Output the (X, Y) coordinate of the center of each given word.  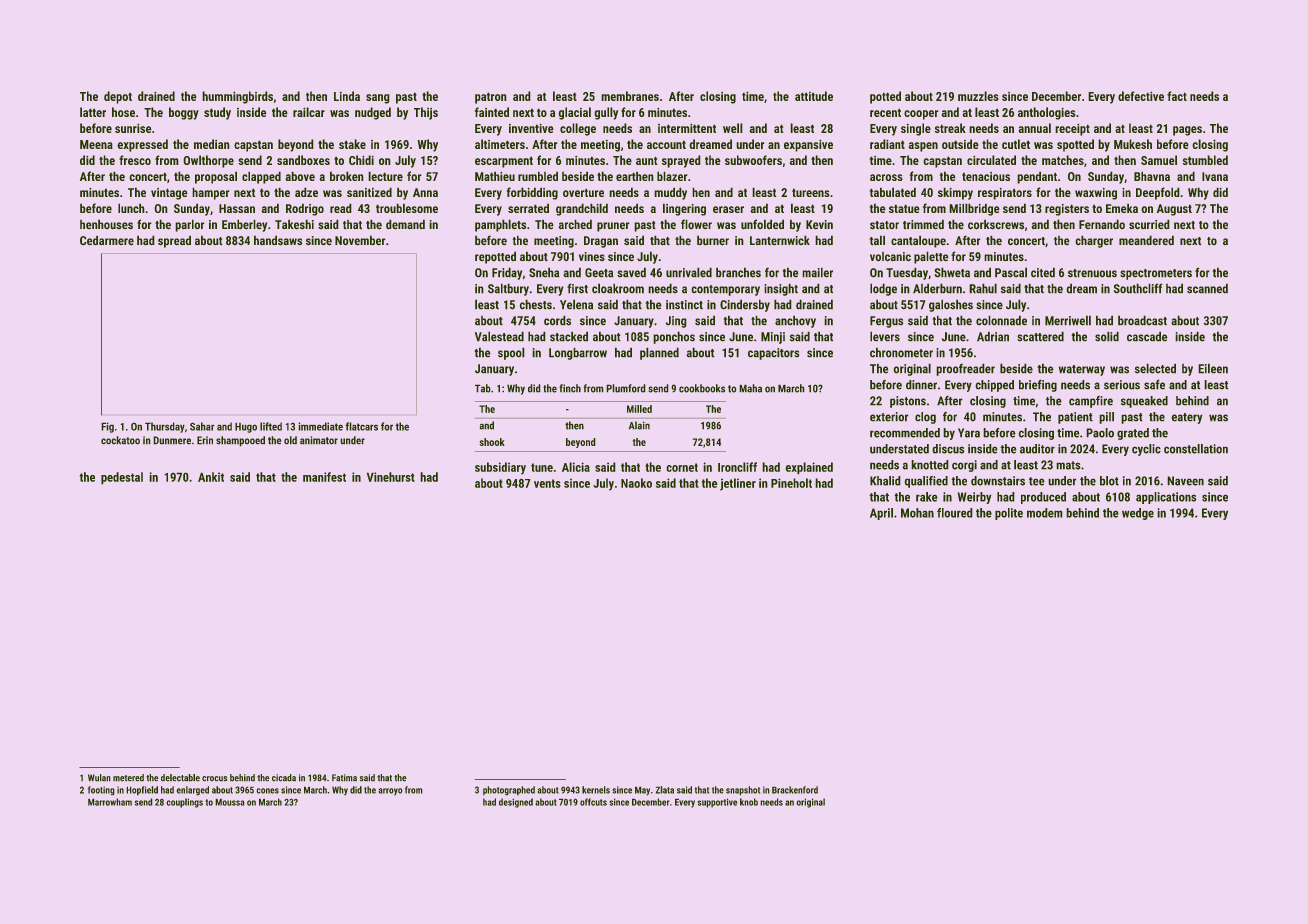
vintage (169, 194)
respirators (1005, 194)
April (881, 514)
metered (128, 777)
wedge (1138, 514)
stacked (569, 336)
